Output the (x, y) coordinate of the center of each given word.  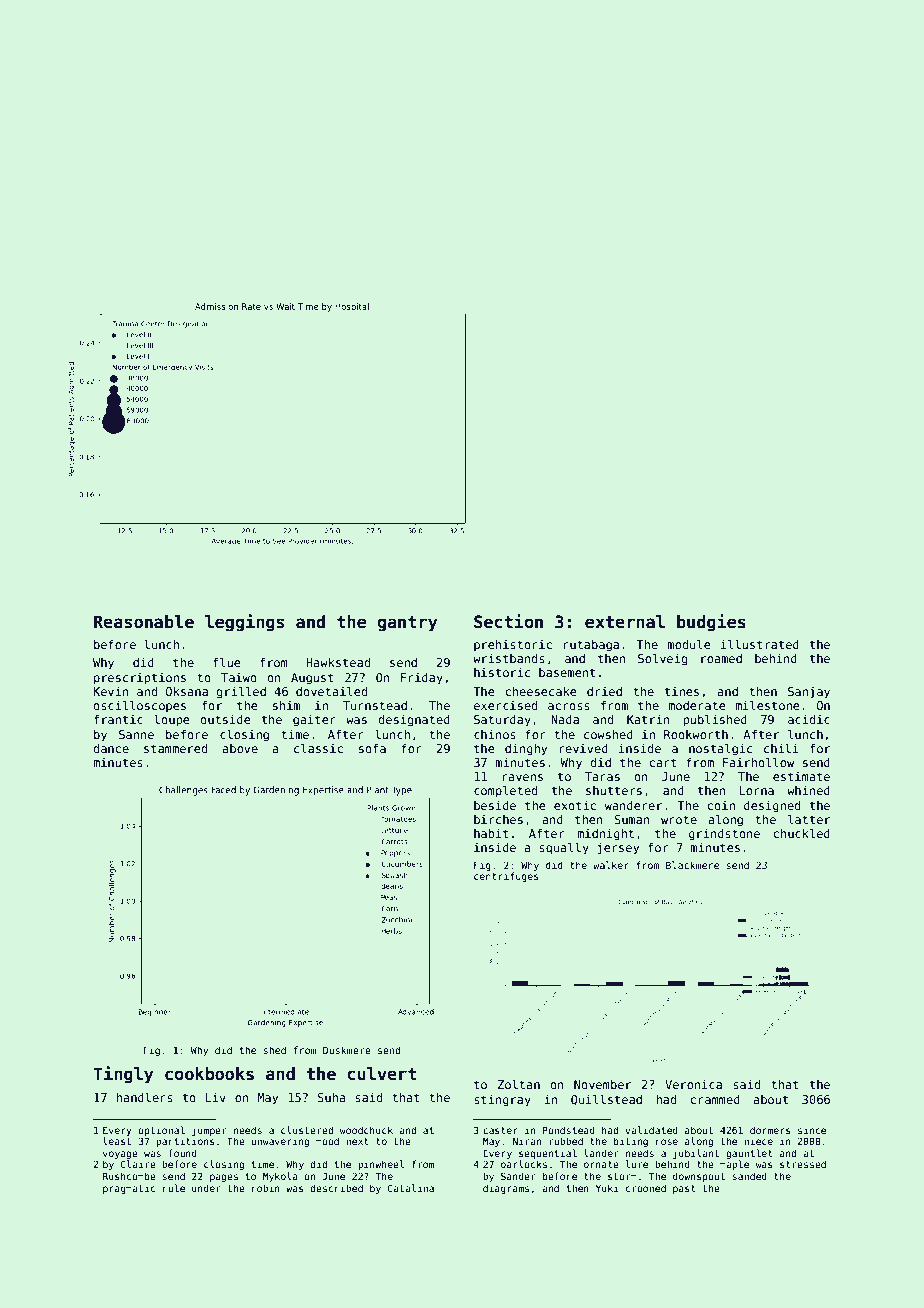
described (336, 1188)
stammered (175, 748)
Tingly (123, 1075)
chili (781, 748)
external (625, 622)
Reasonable (144, 622)
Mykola (280, 1177)
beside (495, 805)
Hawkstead (338, 662)
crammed (715, 1099)
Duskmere (347, 1050)
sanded (749, 1176)
